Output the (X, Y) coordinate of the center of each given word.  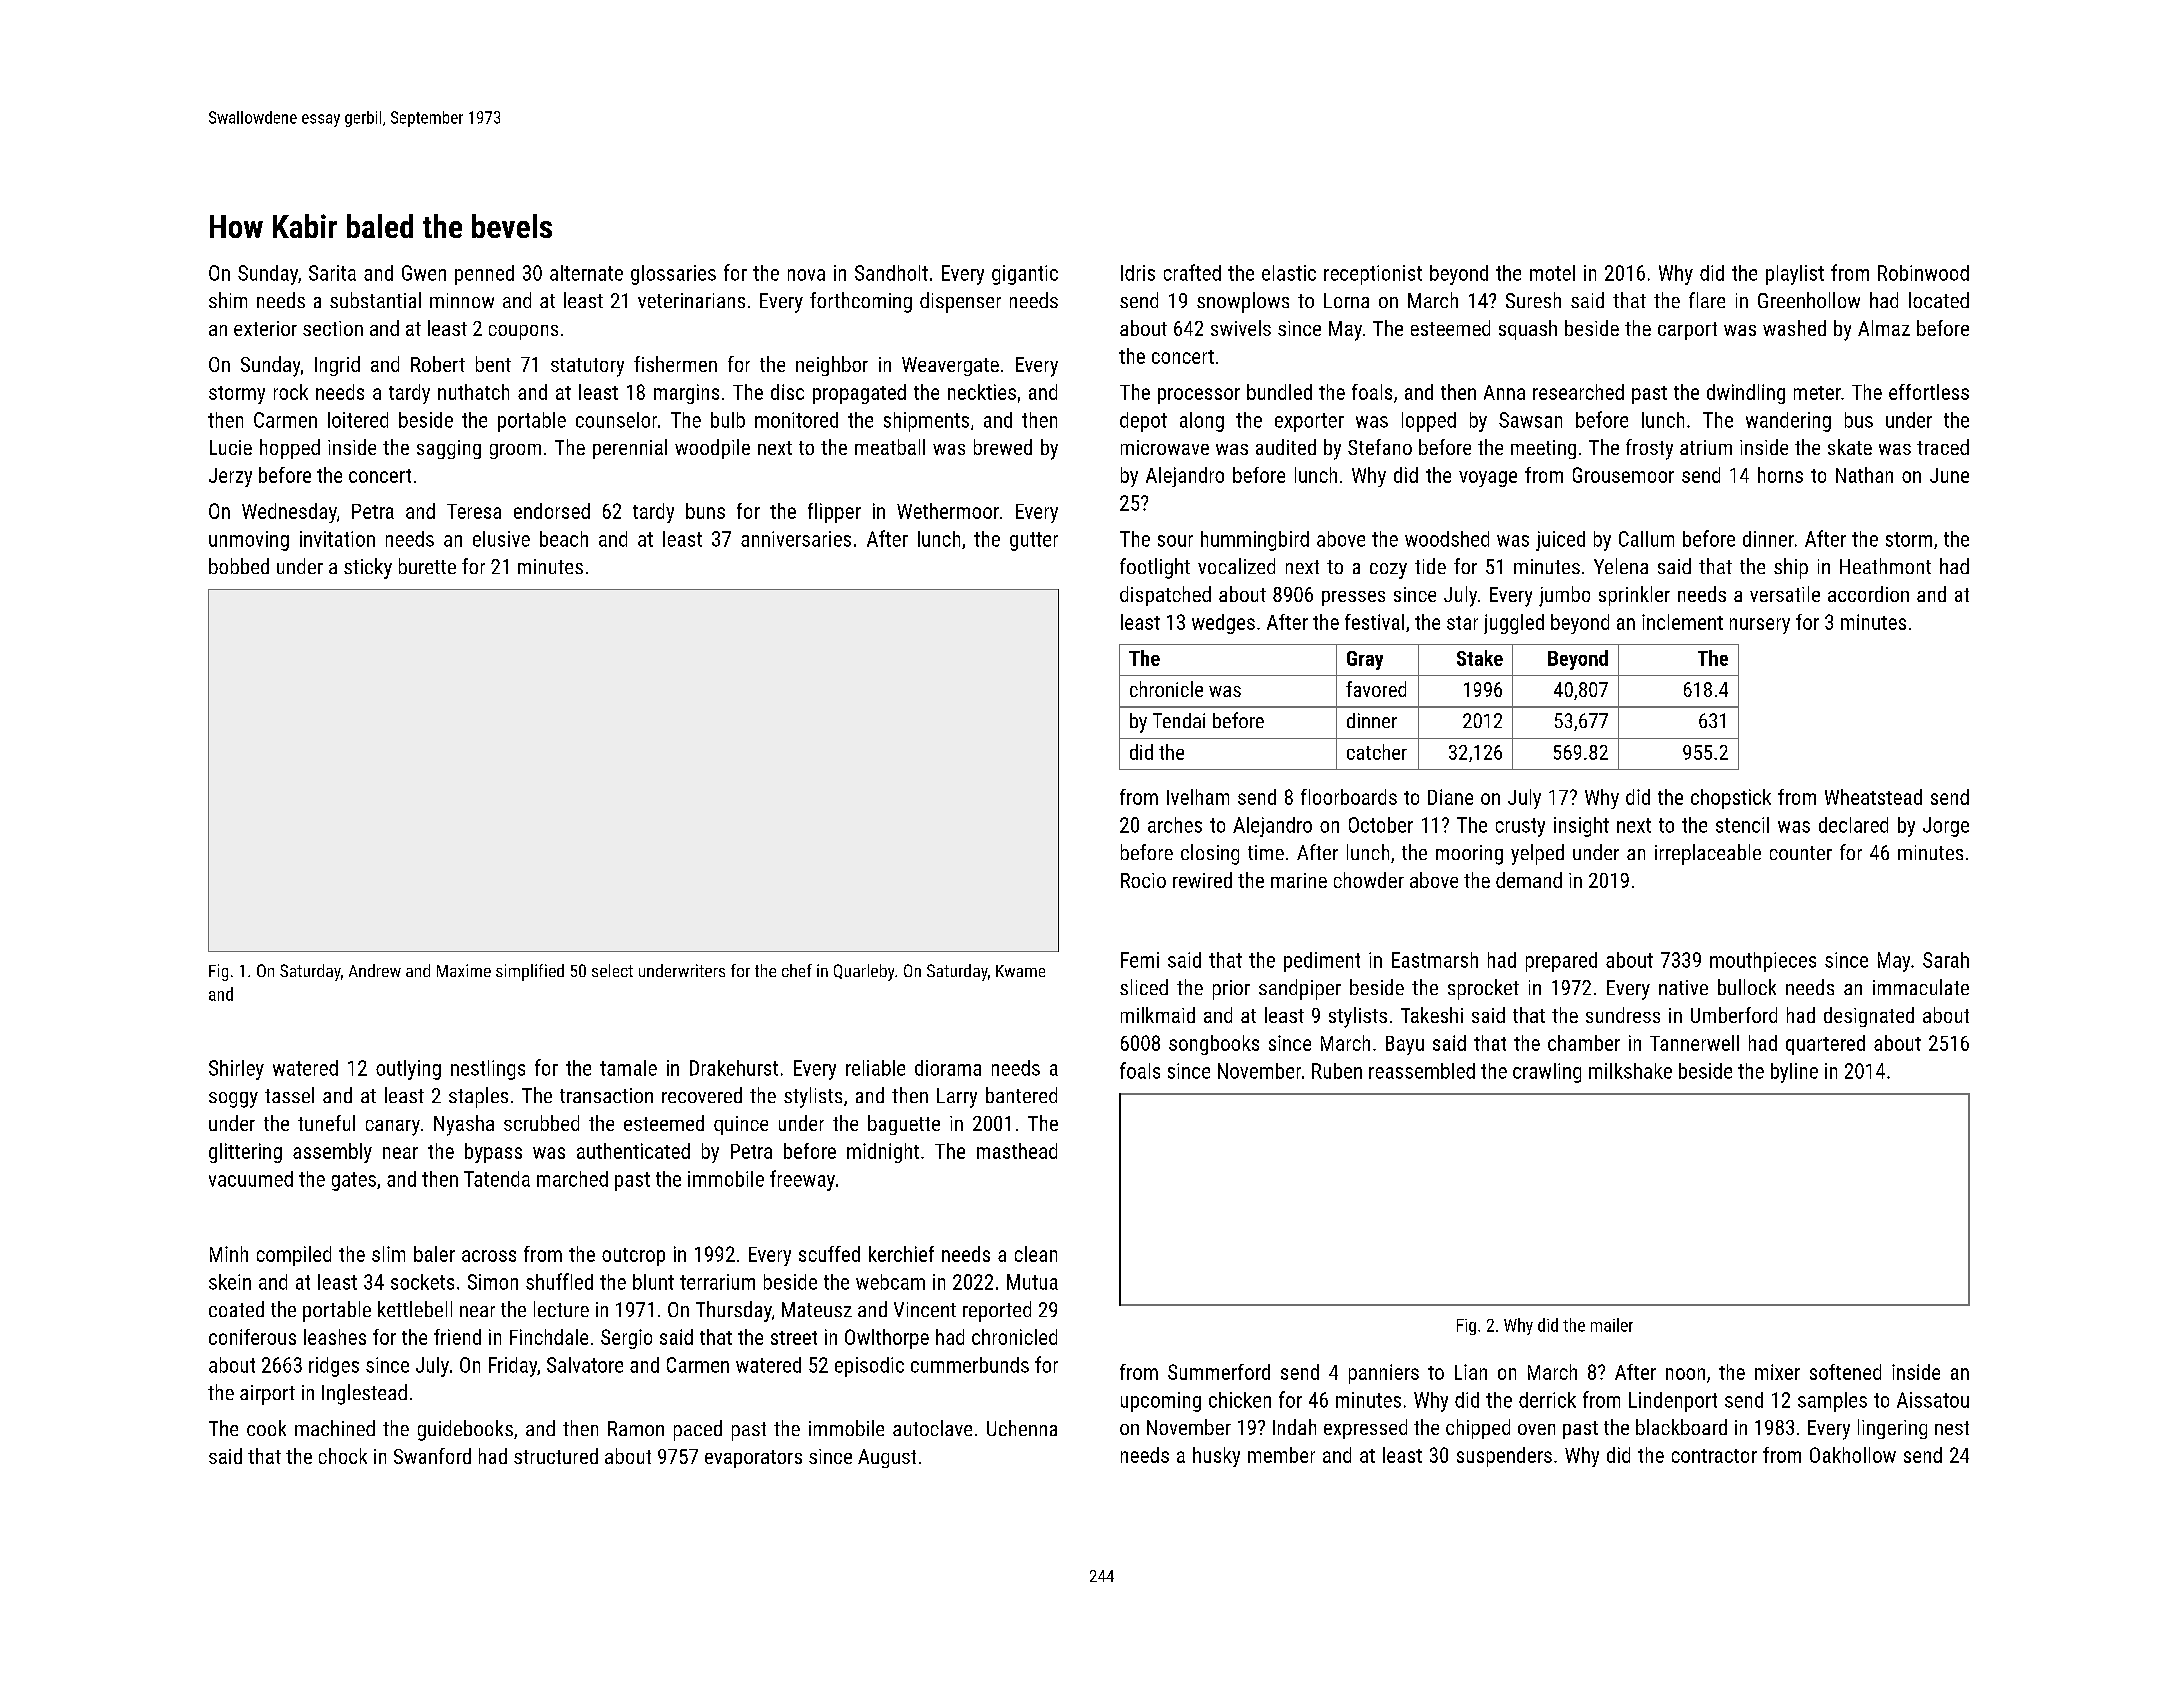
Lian (1471, 1372)
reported (997, 1311)
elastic (1289, 273)
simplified (530, 972)
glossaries (673, 275)
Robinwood (1923, 273)
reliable (875, 1068)
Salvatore (585, 1365)
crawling (1547, 1073)
